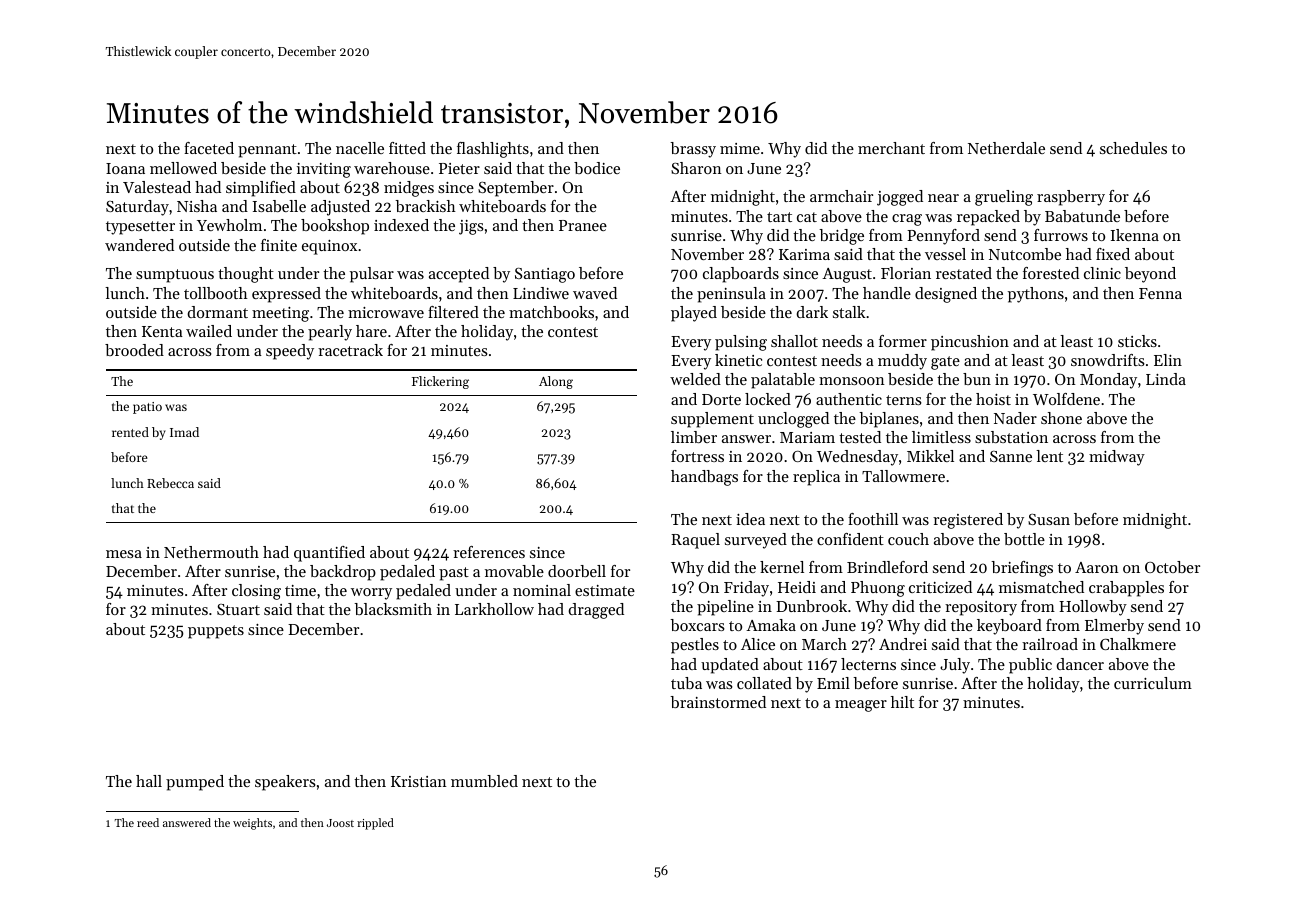  What do you see at coordinates (375, 824) in the page?
I see `rippled` at bounding box center [375, 824].
